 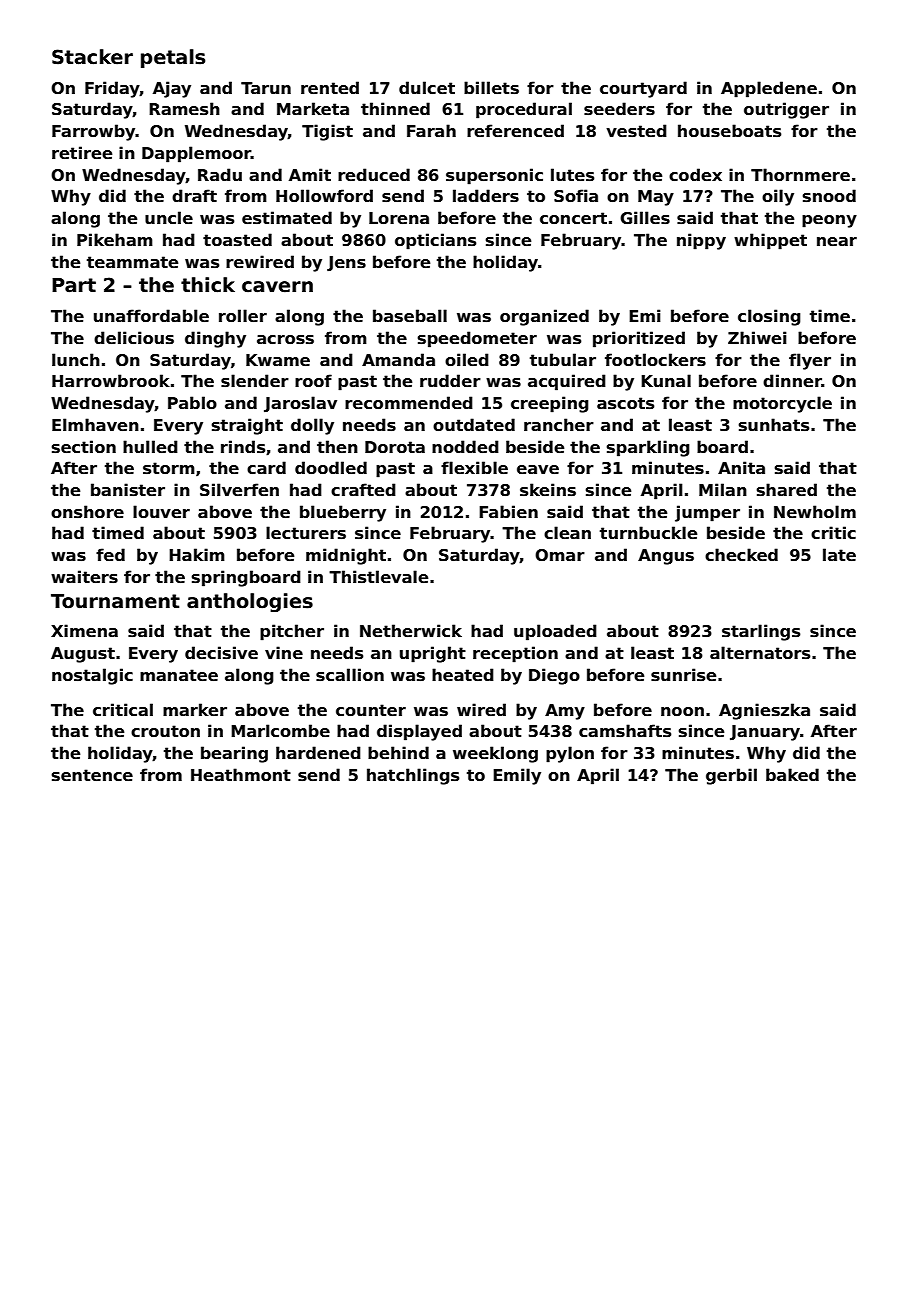 What do you see at coordinates (625, 403) in the document?
I see `ascots` at bounding box center [625, 403].
